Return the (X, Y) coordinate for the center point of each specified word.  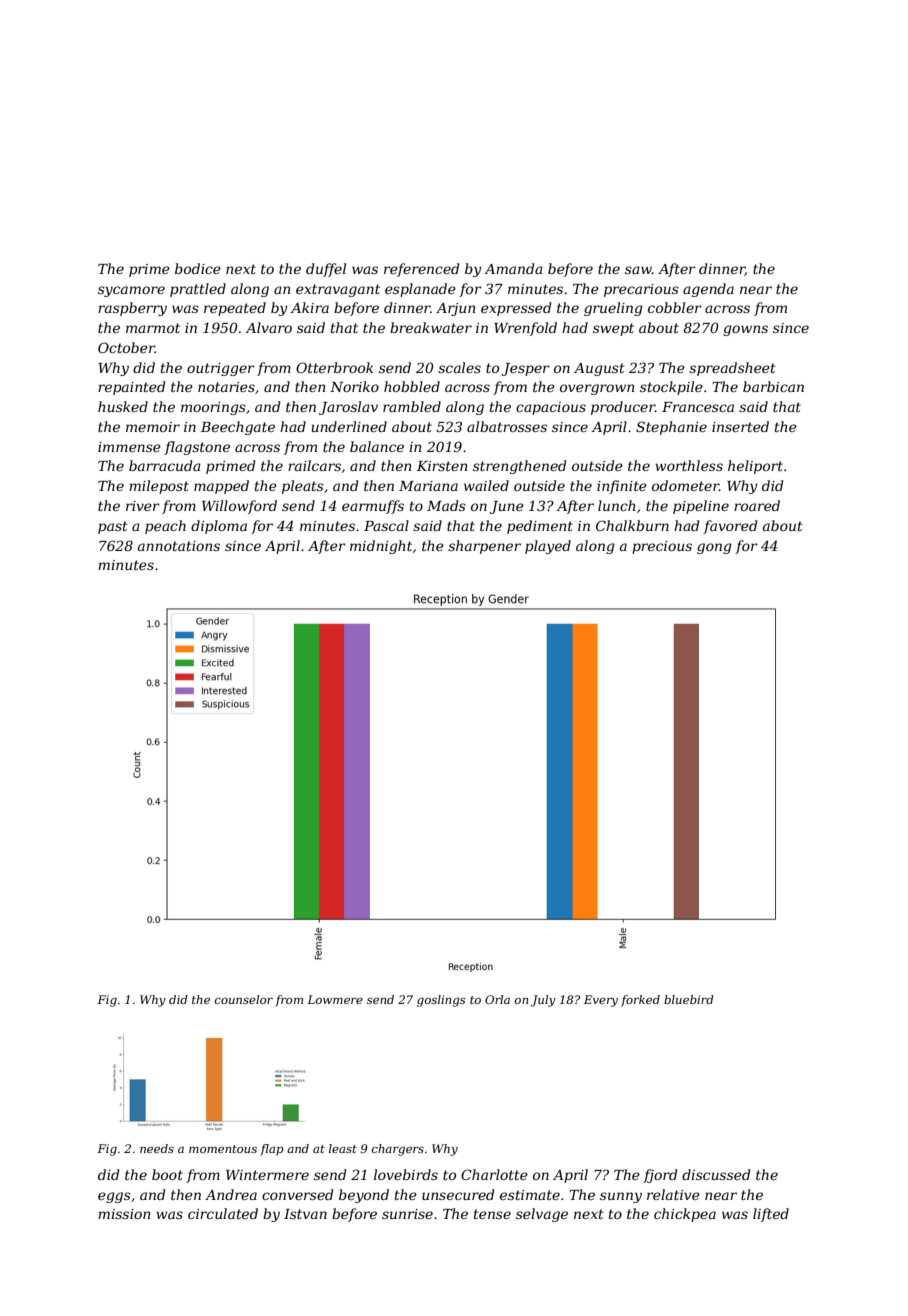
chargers (398, 1150)
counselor (244, 999)
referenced (421, 270)
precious (662, 547)
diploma (219, 527)
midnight (381, 547)
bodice (198, 268)
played (548, 547)
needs (157, 1148)
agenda (708, 290)
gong (714, 548)
